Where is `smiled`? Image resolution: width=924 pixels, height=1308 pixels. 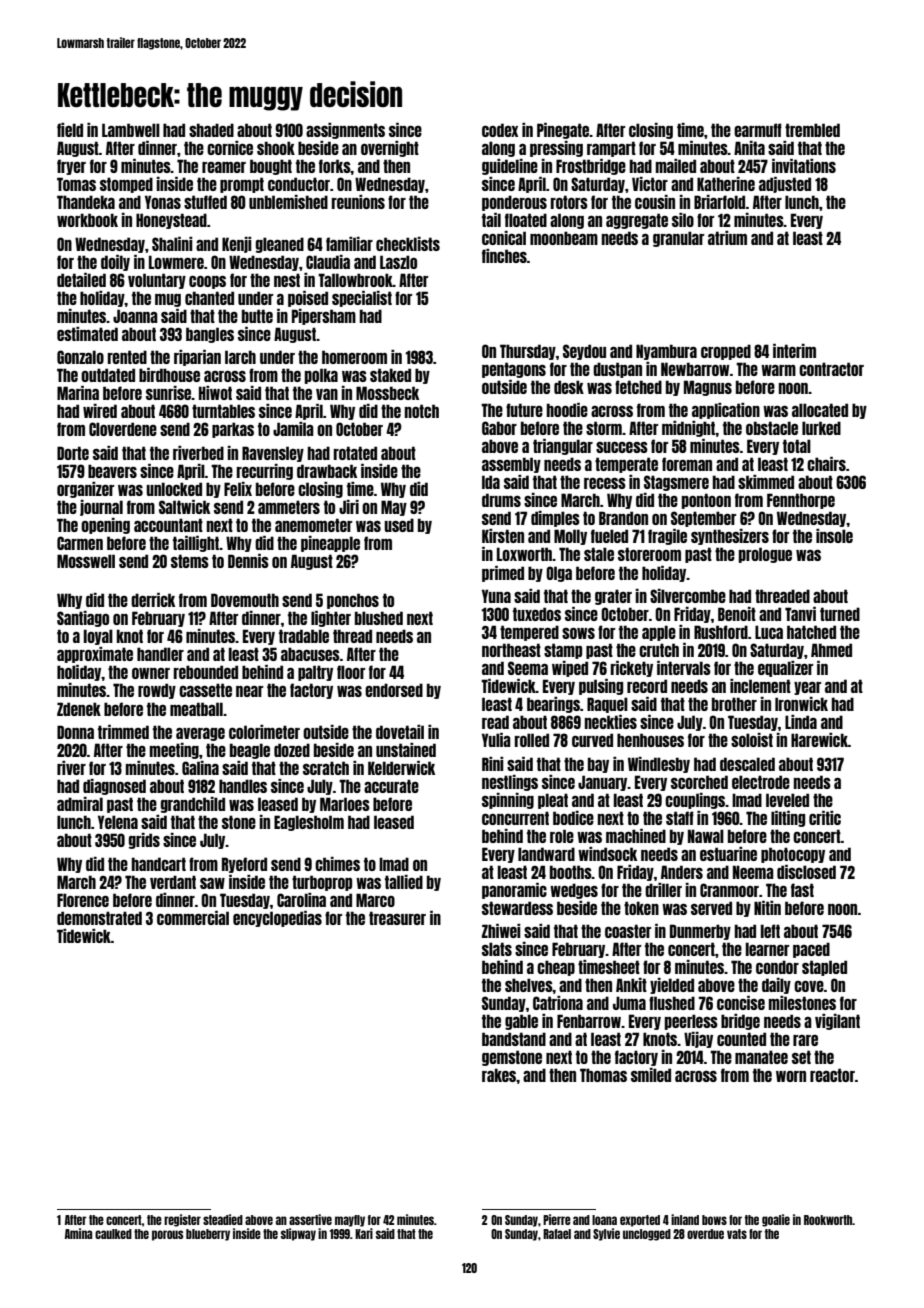
smiled is located at coordinates (651, 1075).
